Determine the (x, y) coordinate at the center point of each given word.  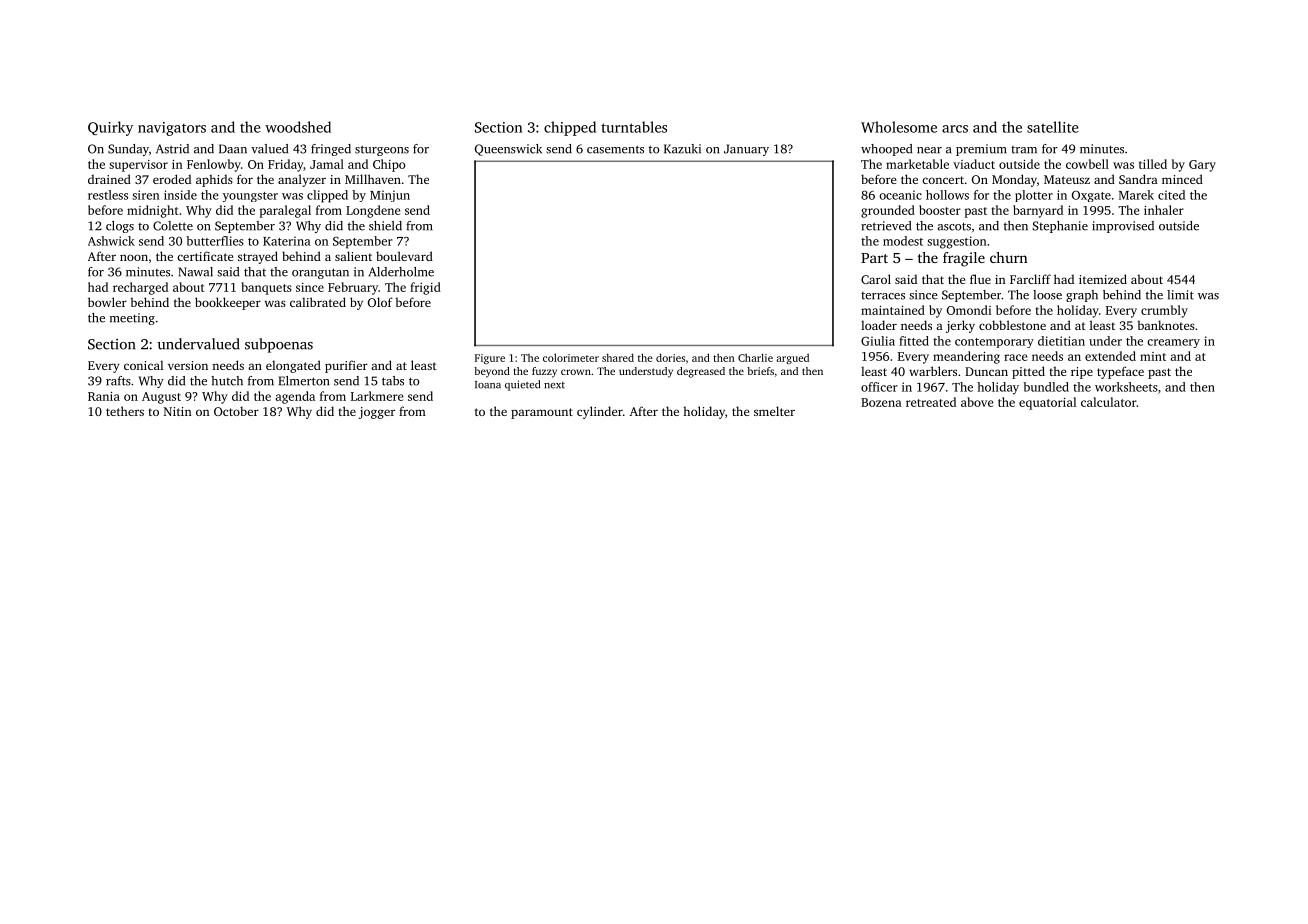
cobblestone (1012, 325)
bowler (107, 302)
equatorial (1047, 403)
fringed (331, 150)
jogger (377, 413)
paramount (542, 413)
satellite (1053, 127)
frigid (425, 288)
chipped (570, 128)
